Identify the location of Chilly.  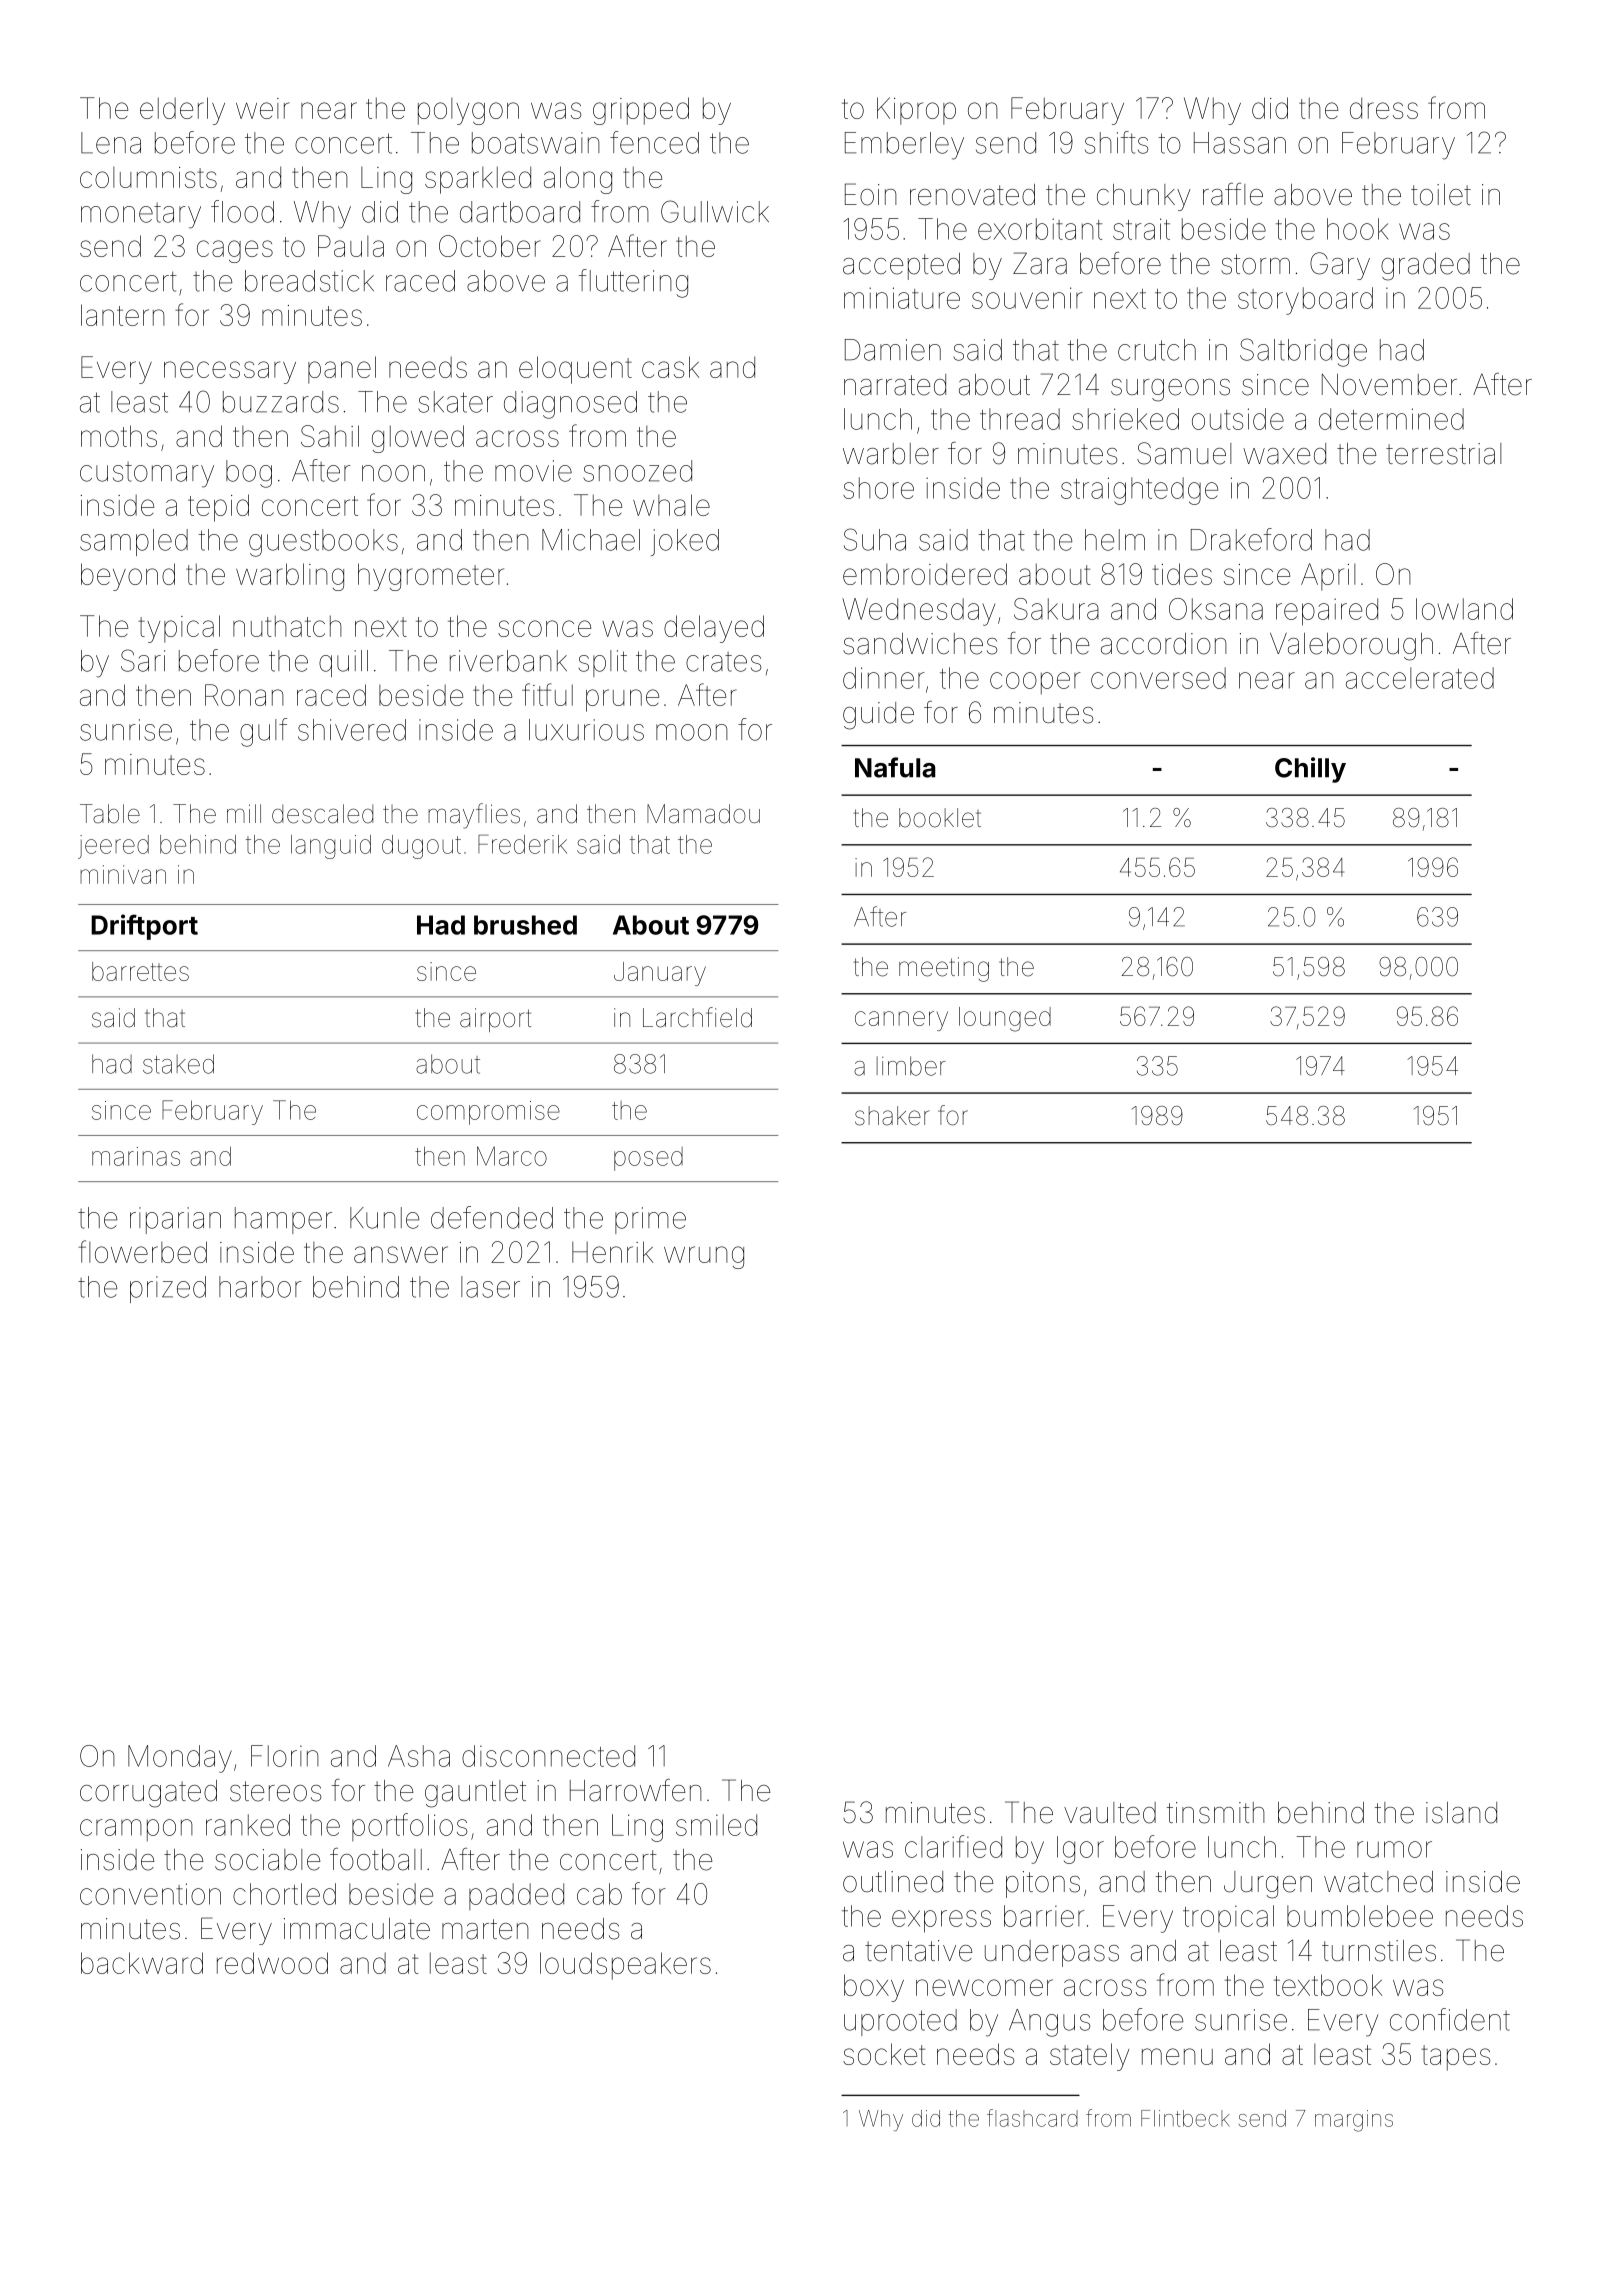
(1310, 770).
